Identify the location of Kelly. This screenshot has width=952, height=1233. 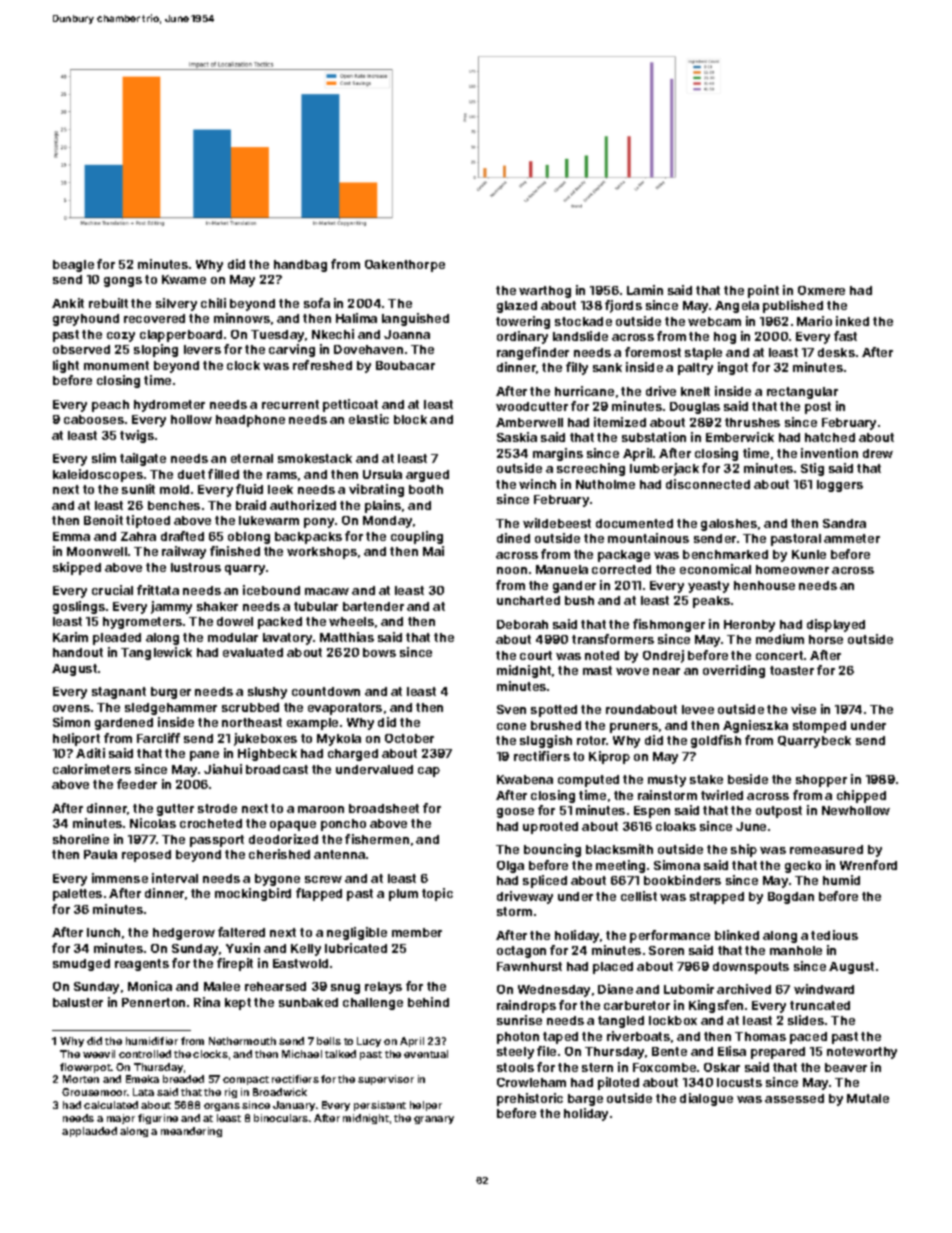
(306, 950).
